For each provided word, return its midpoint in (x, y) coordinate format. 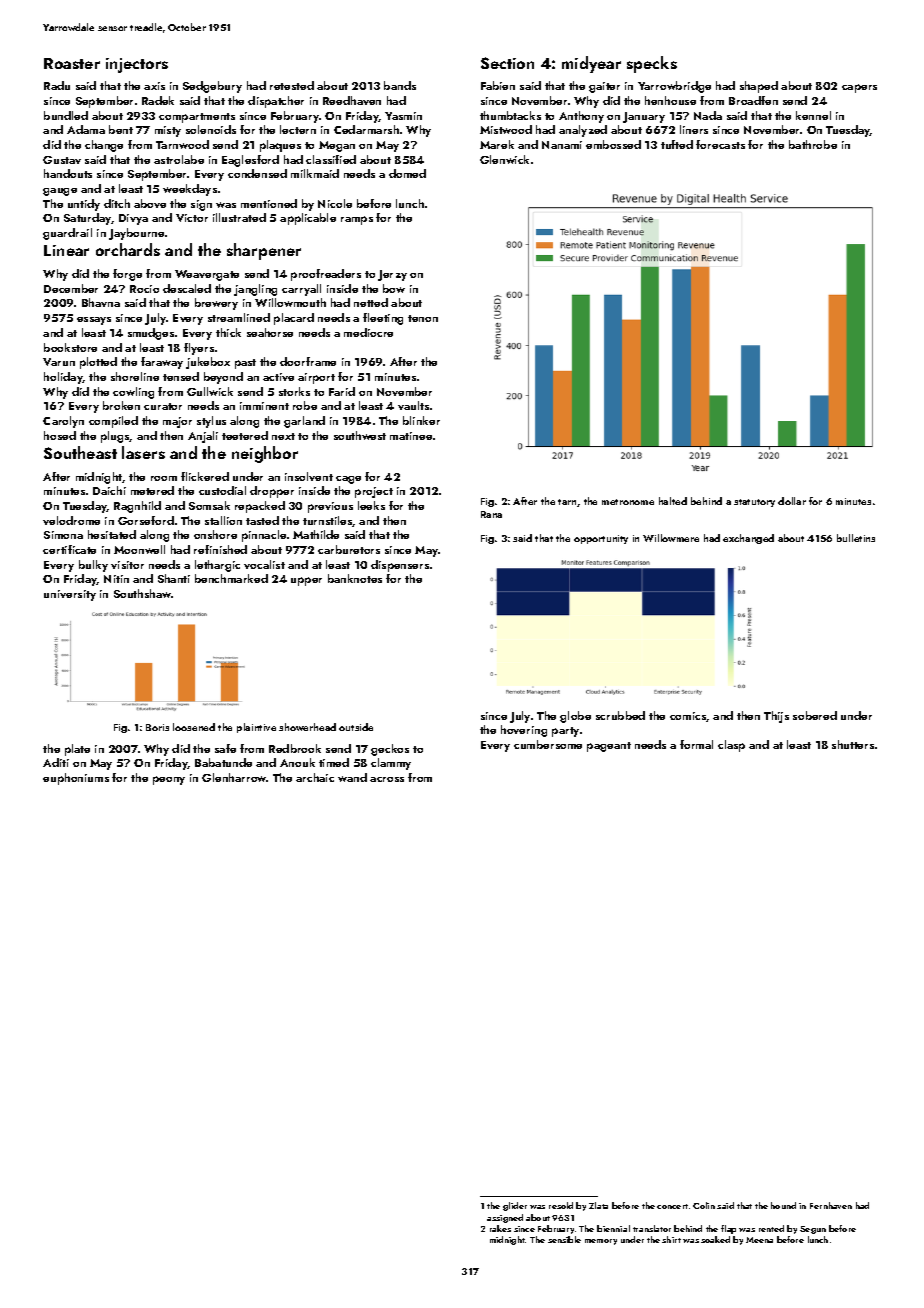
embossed (613, 144)
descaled (187, 288)
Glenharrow (234, 777)
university (70, 595)
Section (507, 63)
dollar (792, 501)
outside (356, 727)
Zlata (598, 1205)
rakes (500, 1228)
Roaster (72, 63)
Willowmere (671, 538)
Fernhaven (831, 1205)
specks (652, 64)
